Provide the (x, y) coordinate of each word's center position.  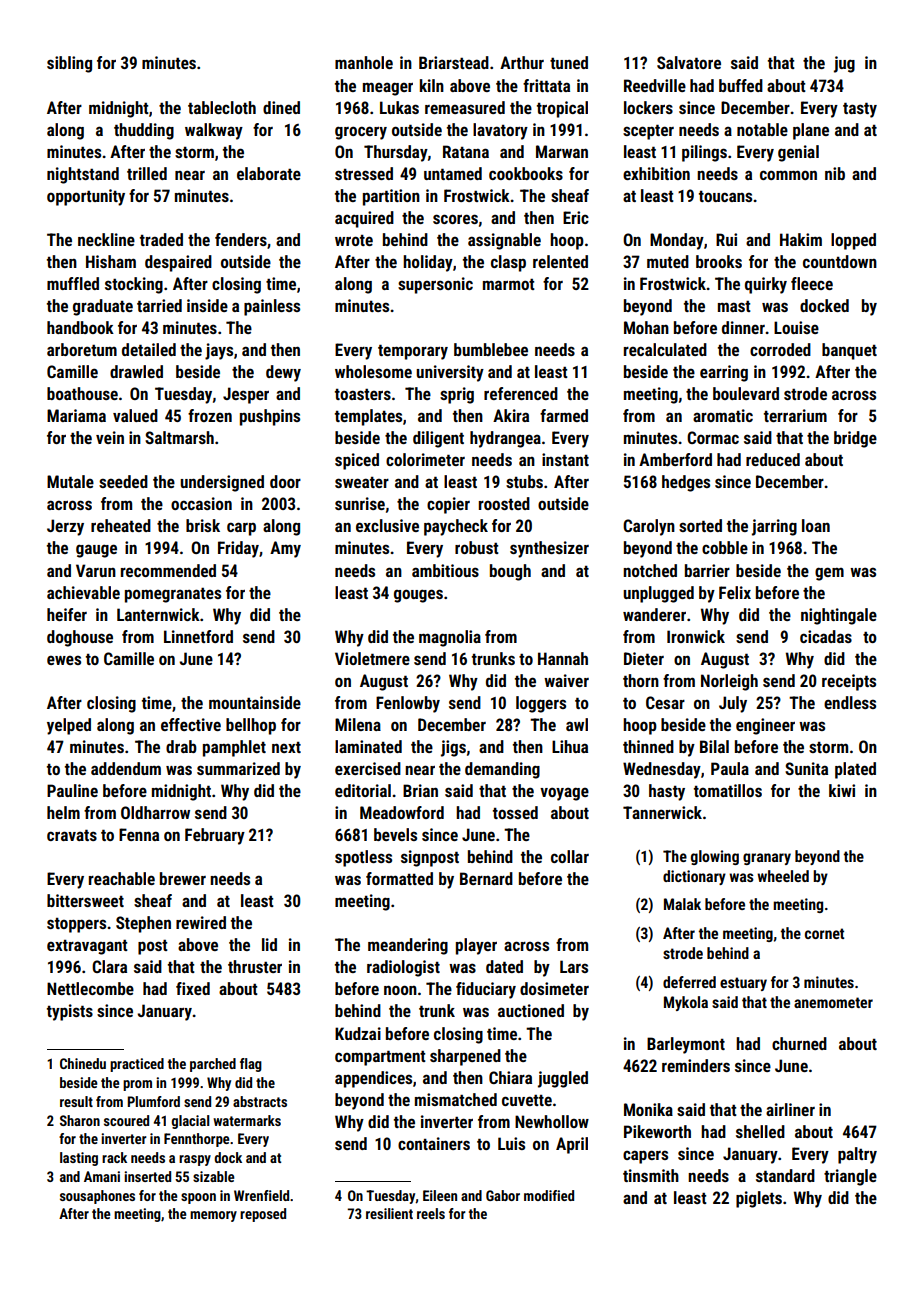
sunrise (360, 503)
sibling (69, 64)
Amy (285, 549)
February (215, 836)
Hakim (801, 239)
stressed (364, 173)
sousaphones (97, 1197)
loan (816, 525)
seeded (123, 481)
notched (650, 570)
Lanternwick (158, 614)
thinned (648, 746)
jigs (453, 748)
